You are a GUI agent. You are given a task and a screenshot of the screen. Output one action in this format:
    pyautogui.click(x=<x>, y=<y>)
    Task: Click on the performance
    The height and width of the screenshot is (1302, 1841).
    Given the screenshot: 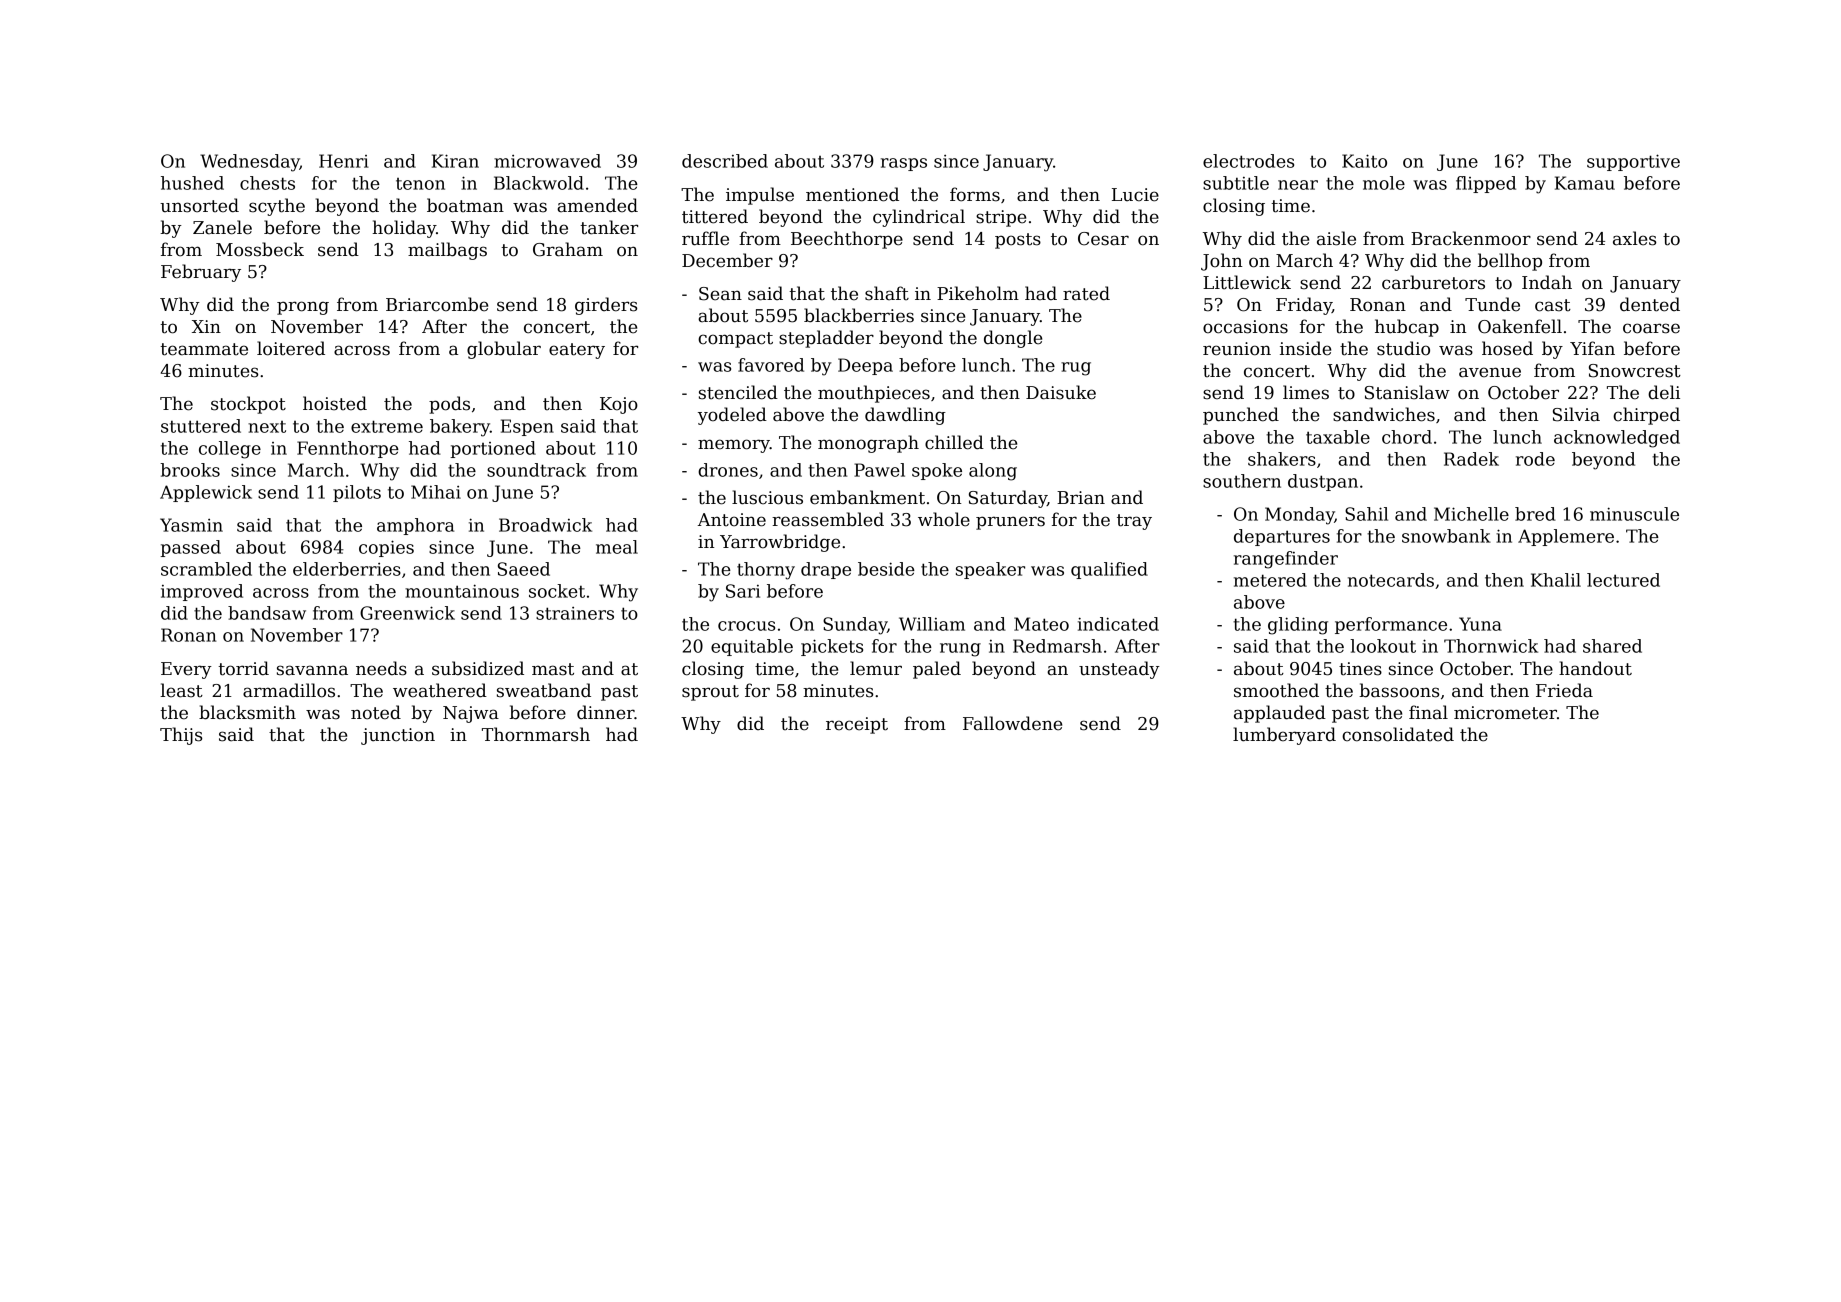 What is the action you would take?
    pyautogui.click(x=1391, y=625)
